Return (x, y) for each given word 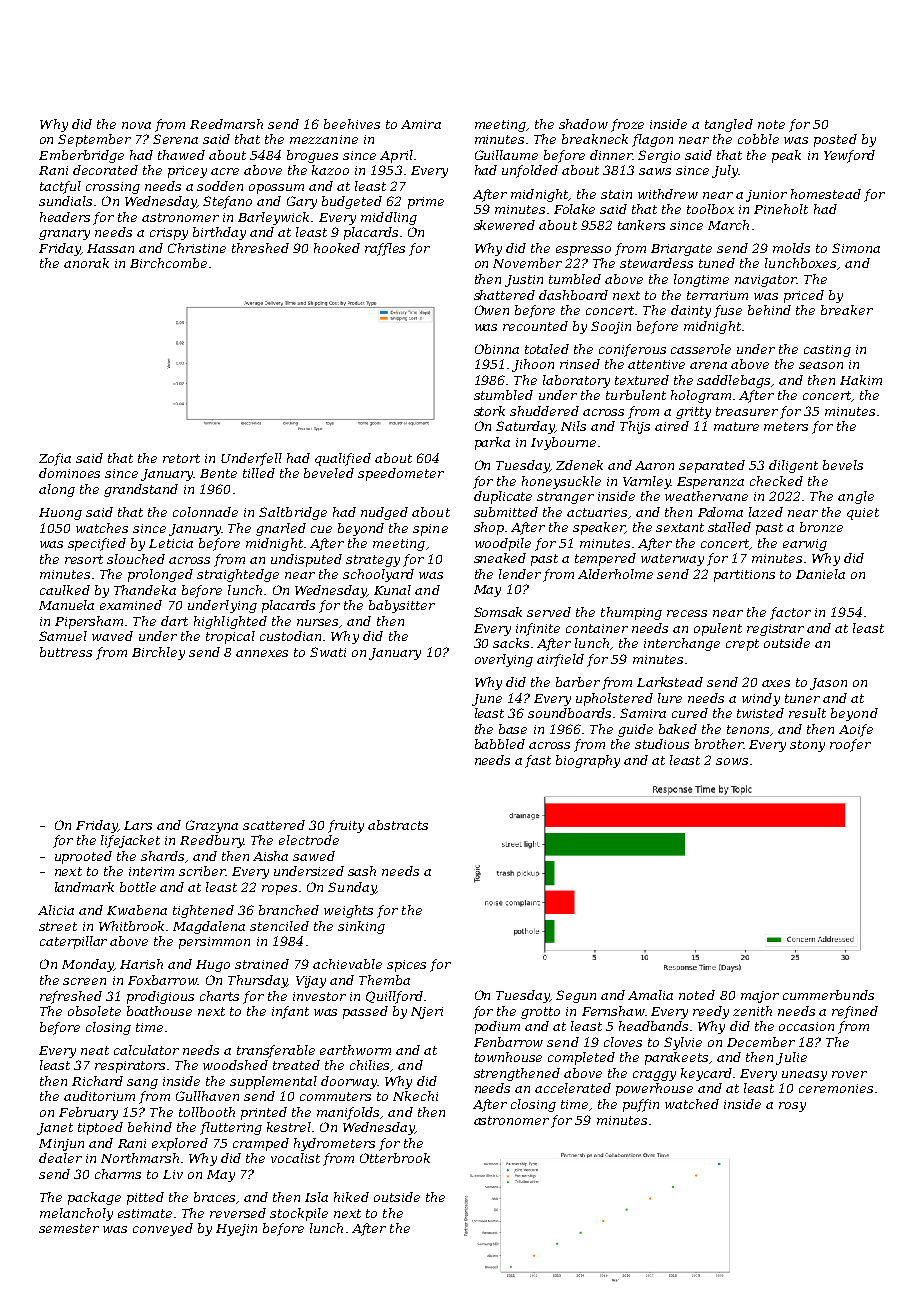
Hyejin (236, 1230)
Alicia (56, 910)
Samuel (63, 636)
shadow (583, 124)
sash (362, 871)
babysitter (402, 606)
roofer (850, 745)
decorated (105, 170)
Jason (828, 684)
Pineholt (781, 209)
